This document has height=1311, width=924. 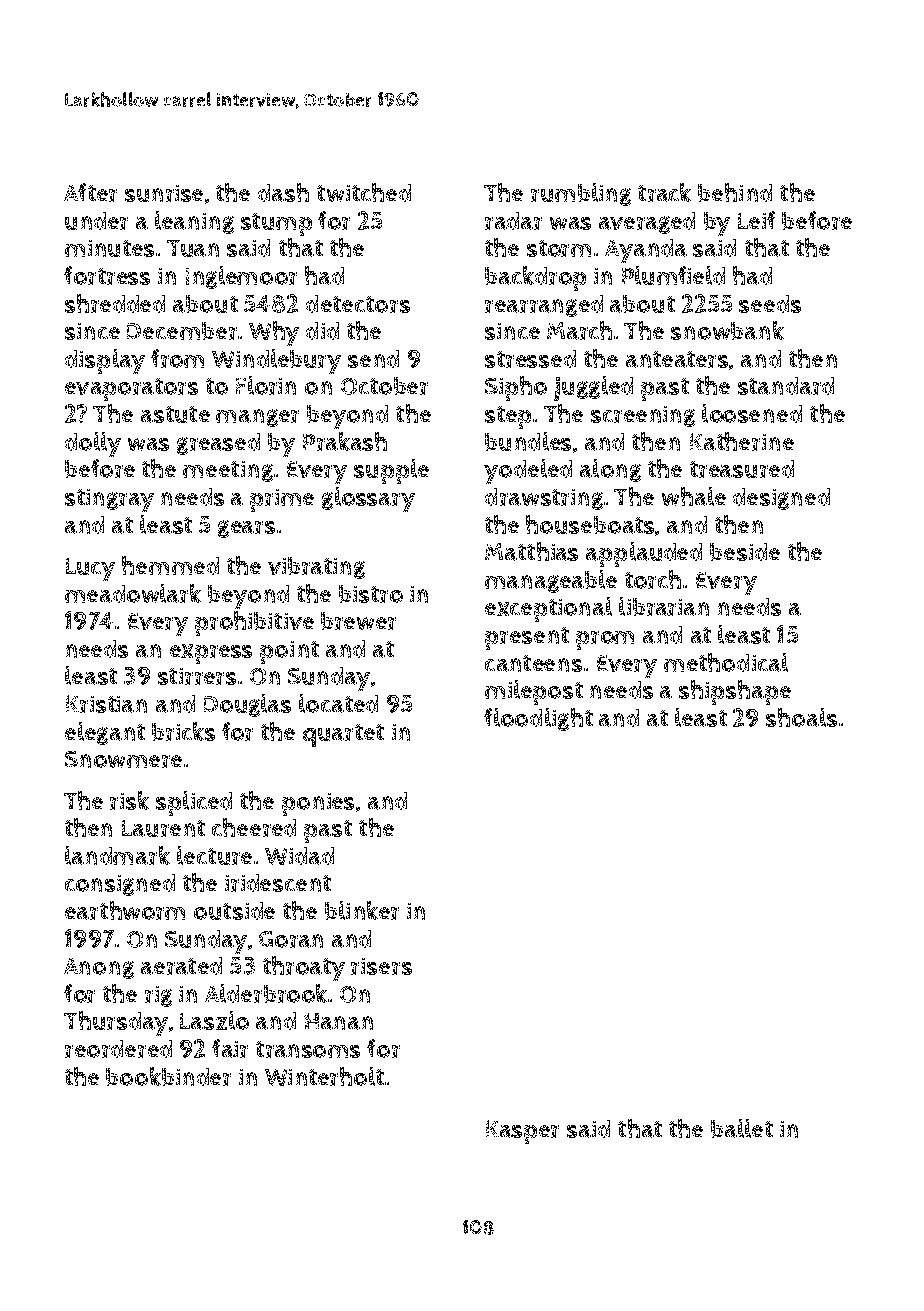 What do you see at coordinates (368, 499) in the document?
I see `glossary` at bounding box center [368, 499].
